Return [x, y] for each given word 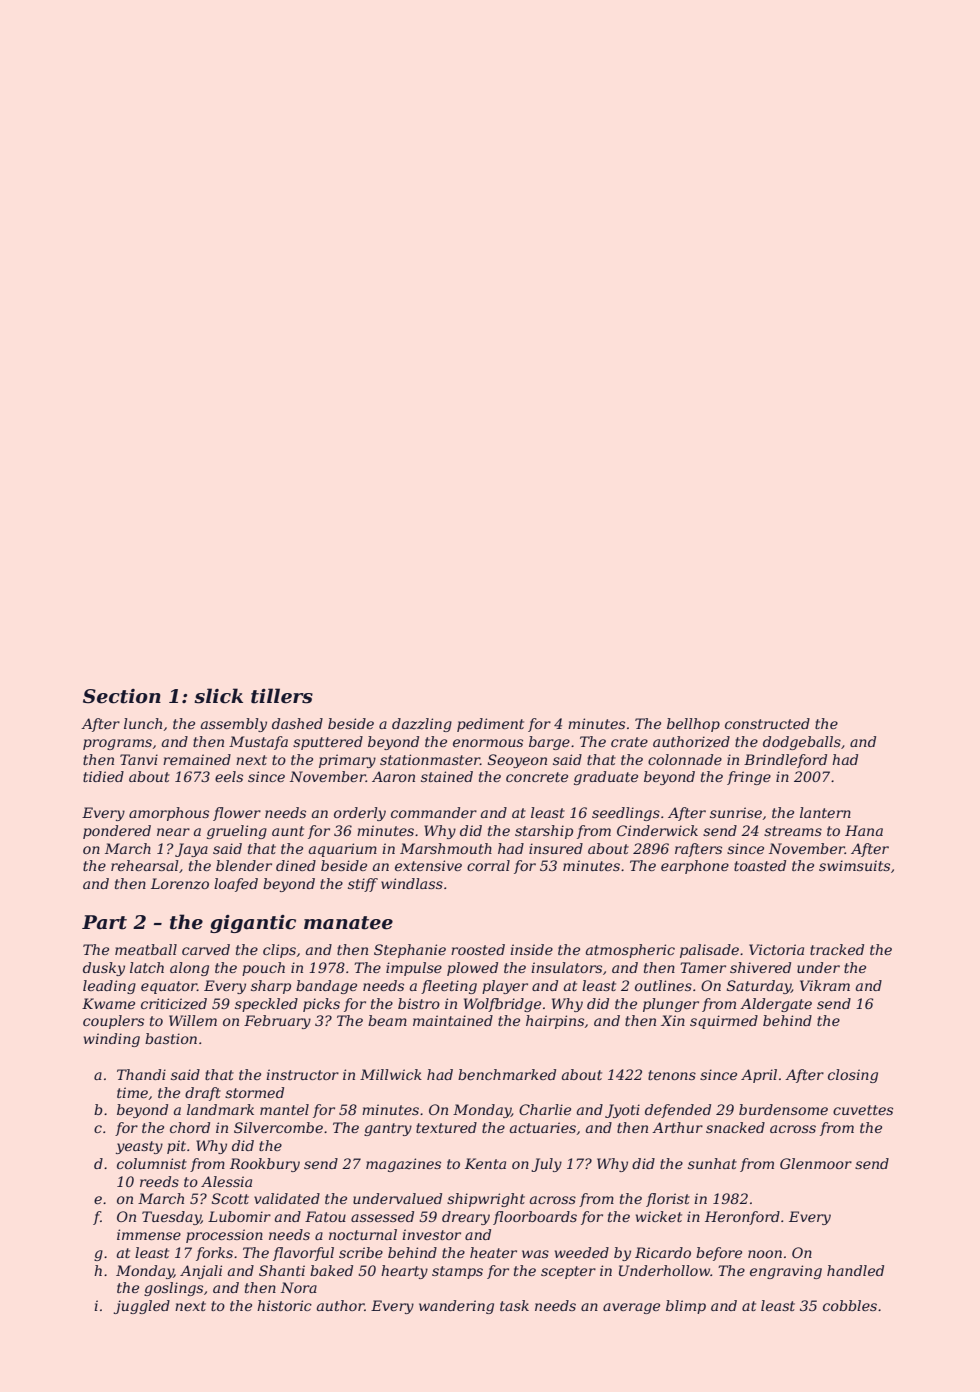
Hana [864, 830]
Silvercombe [278, 1127]
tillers [282, 696]
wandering [456, 1307]
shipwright [486, 1200]
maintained [453, 1020]
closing [853, 1076]
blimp [686, 1307]
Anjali [201, 1272]
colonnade [685, 759]
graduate [606, 778]
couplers [113, 1022]
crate [629, 742]
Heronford [742, 1218]
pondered [117, 832]
